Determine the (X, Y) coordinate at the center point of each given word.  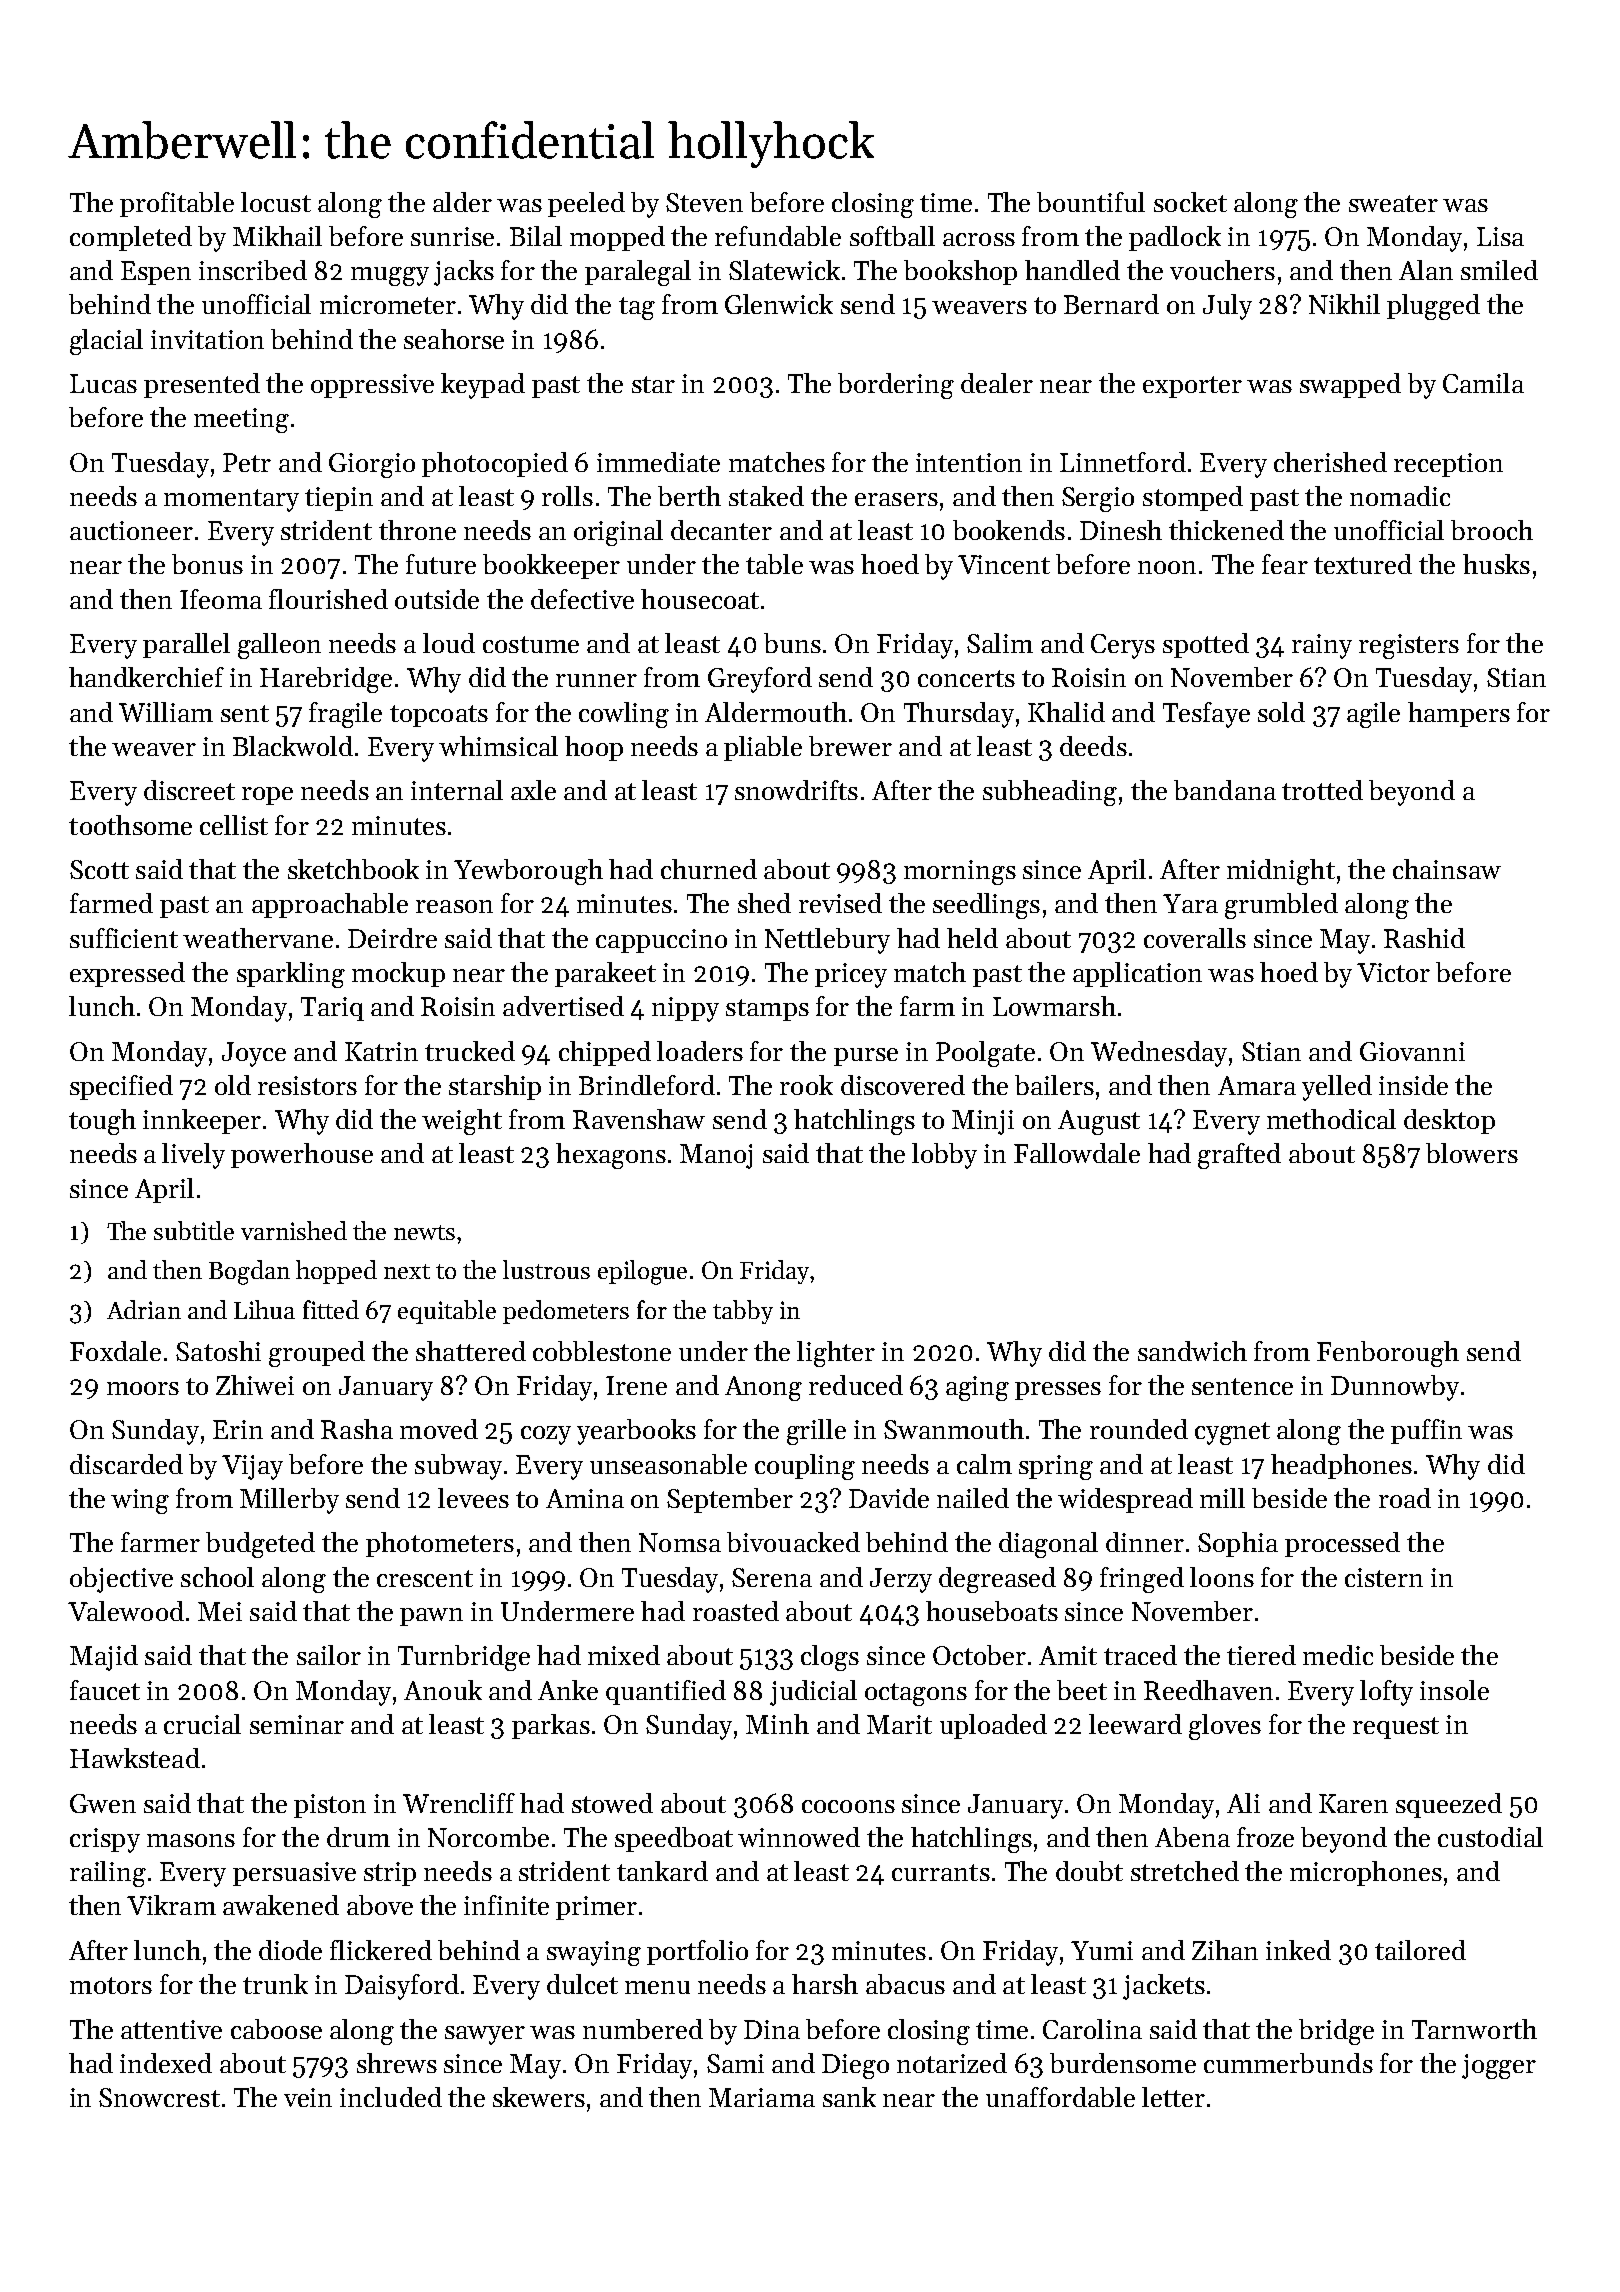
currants (941, 1872)
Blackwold (293, 746)
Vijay (252, 1467)
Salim (1000, 643)
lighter (836, 1354)
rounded (1139, 1429)
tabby (743, 1312)
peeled (586, 204)
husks (1496, 564)
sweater (1393, 203)
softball (892, 236)
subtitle (194, 1230)
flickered (381, 1950)
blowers (1472, 1153)
